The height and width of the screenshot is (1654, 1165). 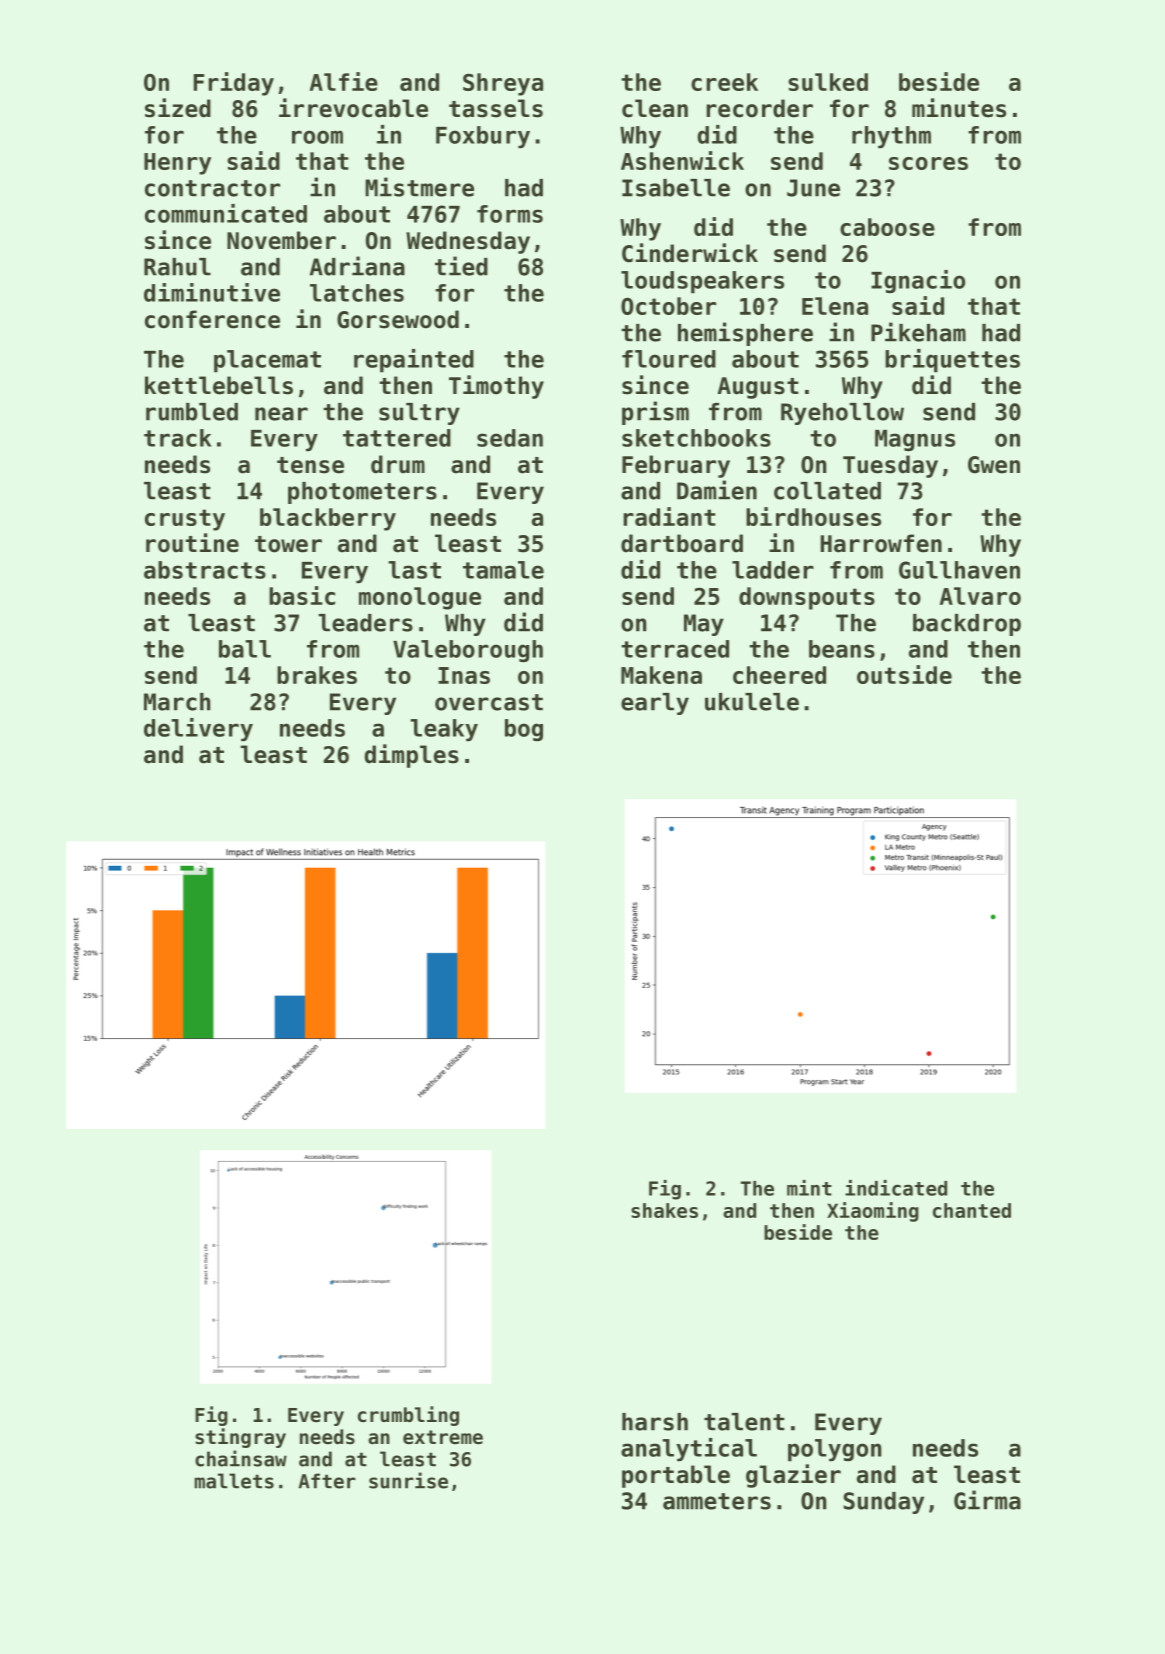 I want to click on shakes, so click(x=664, y=1210).
